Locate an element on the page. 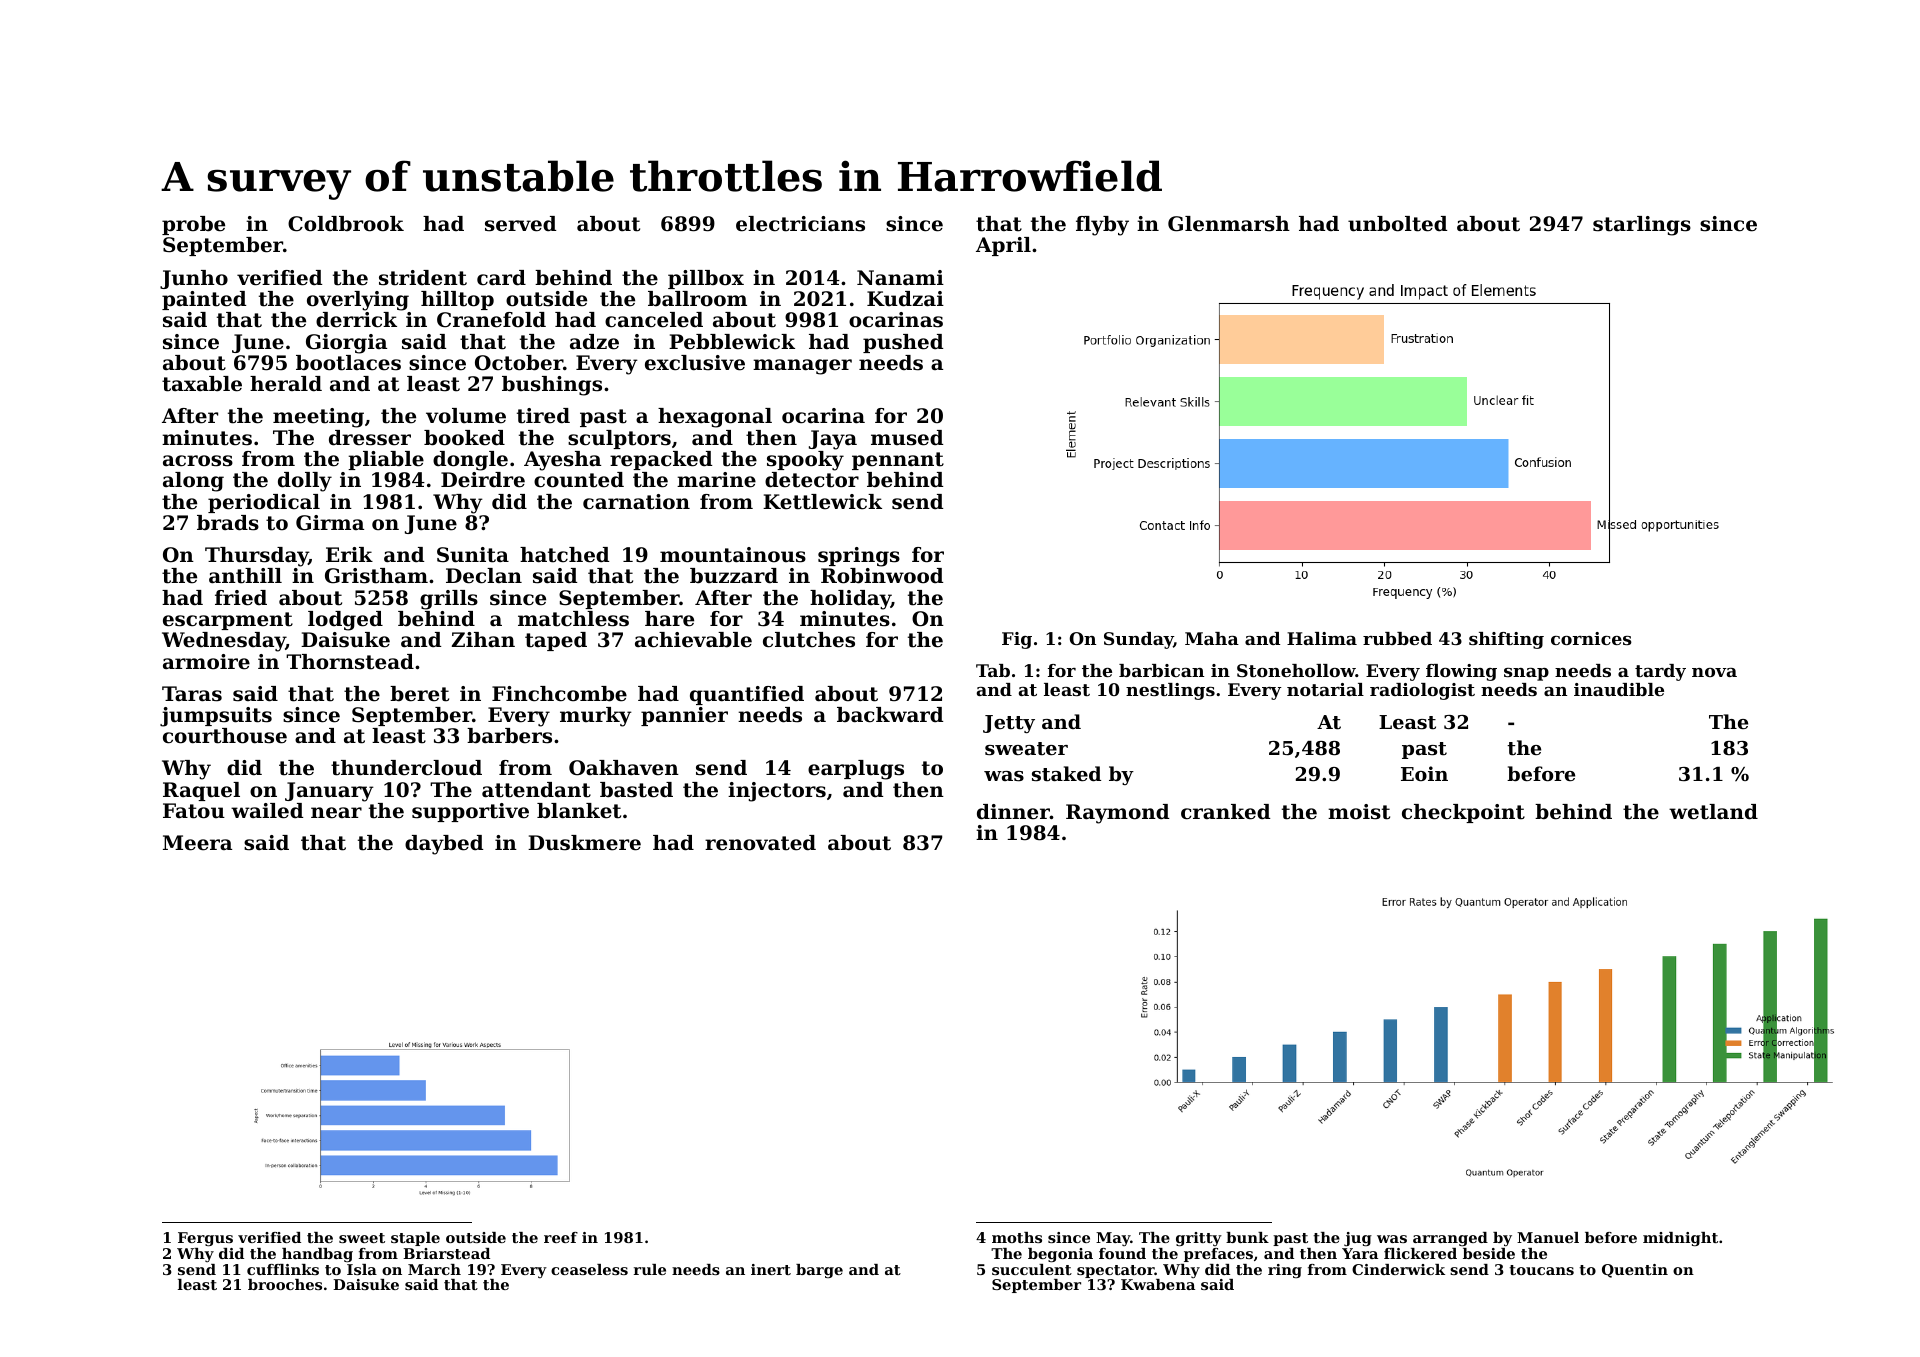 The image size is (1920, 1357). pennant is located at coordinates (898, 461).
